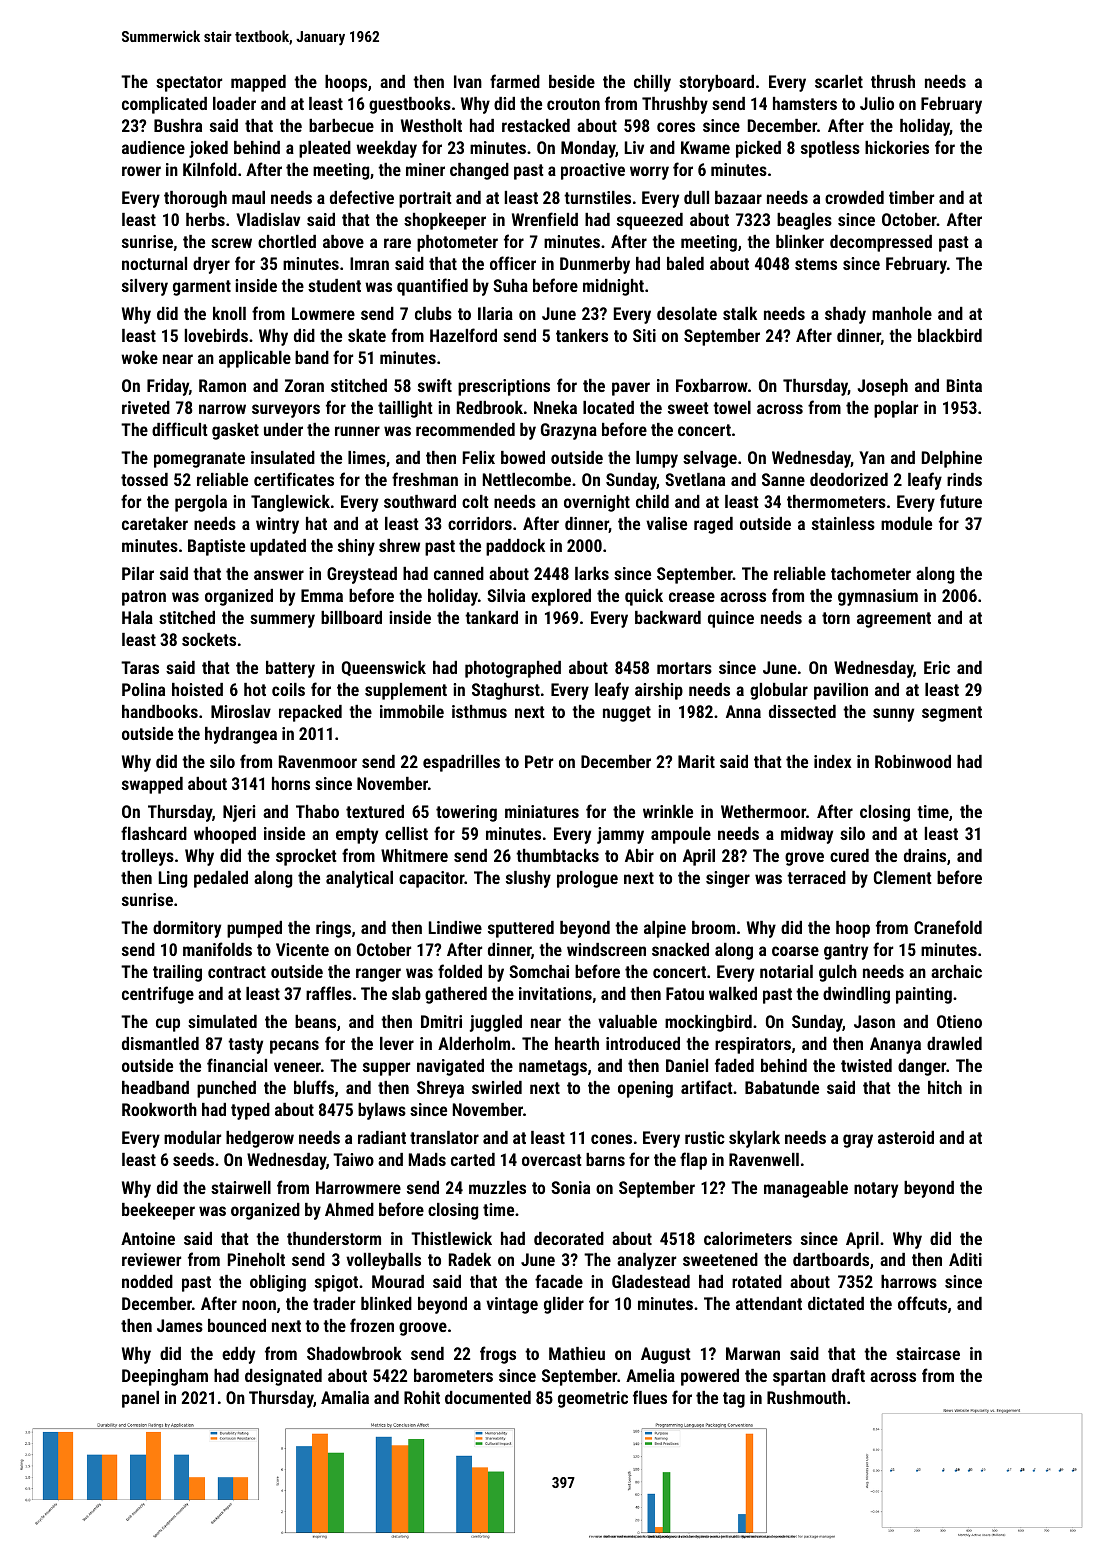  Describe the element at coordinates (193, 1159) in the screenshot. I see `seeds` at that location.
